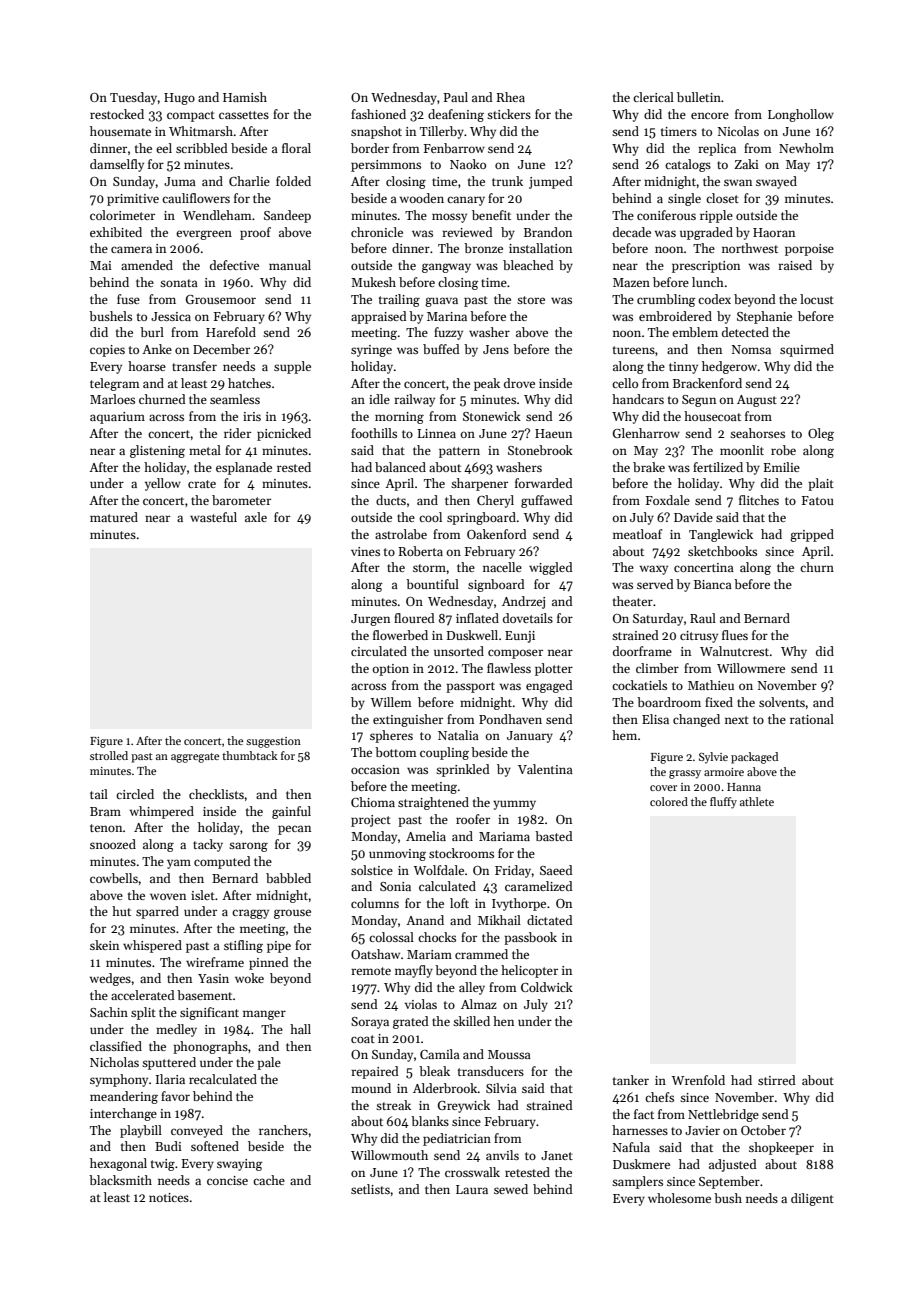  What do you see at coordinates (479, 1004) in the page?
I see `Almaz` at bounding box center [479, 1004].
